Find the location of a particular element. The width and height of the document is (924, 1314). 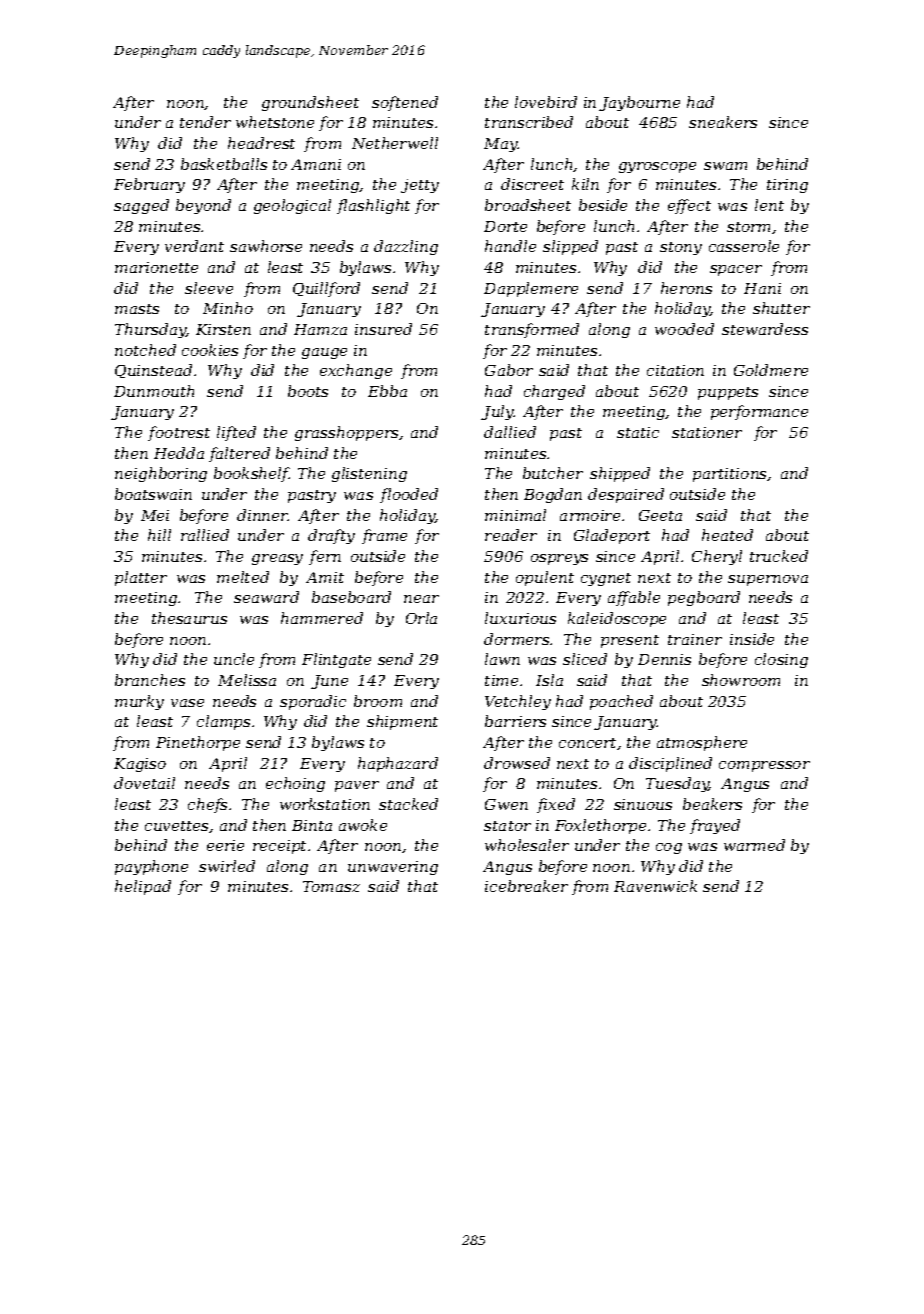

stewardess is located at coordinates (765, 329).
